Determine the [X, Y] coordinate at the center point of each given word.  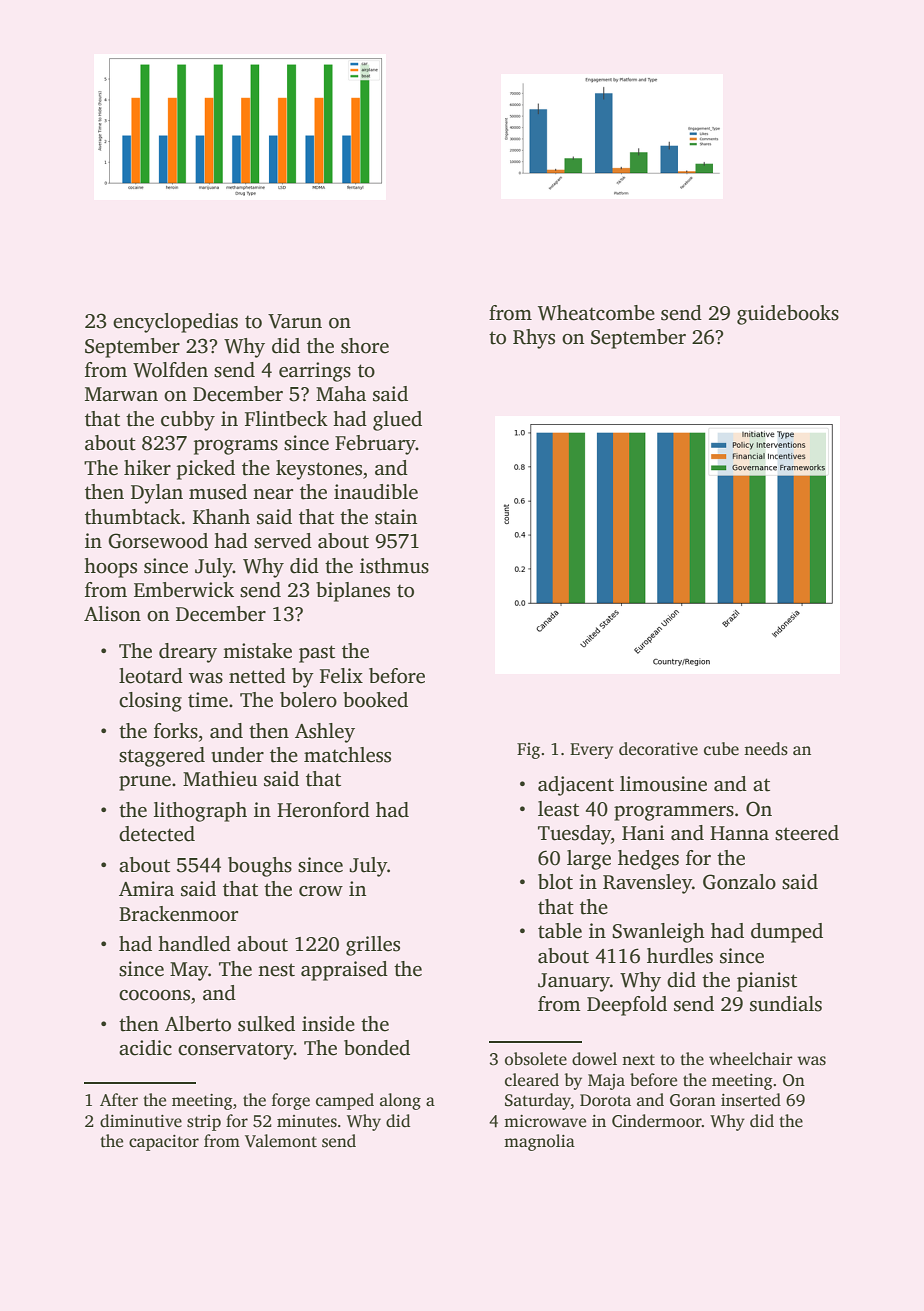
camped [345, 1101]
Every [591, 751]
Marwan [121, 394]
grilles [373, 946]
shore [365, 346]
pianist [767, 982]
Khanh [221, 517]
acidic [145, 1048]
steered [807, 833]
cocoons [154, 995]
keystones [319, 470]
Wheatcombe [596, 313]
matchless [347, 755]
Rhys [534, 339]
